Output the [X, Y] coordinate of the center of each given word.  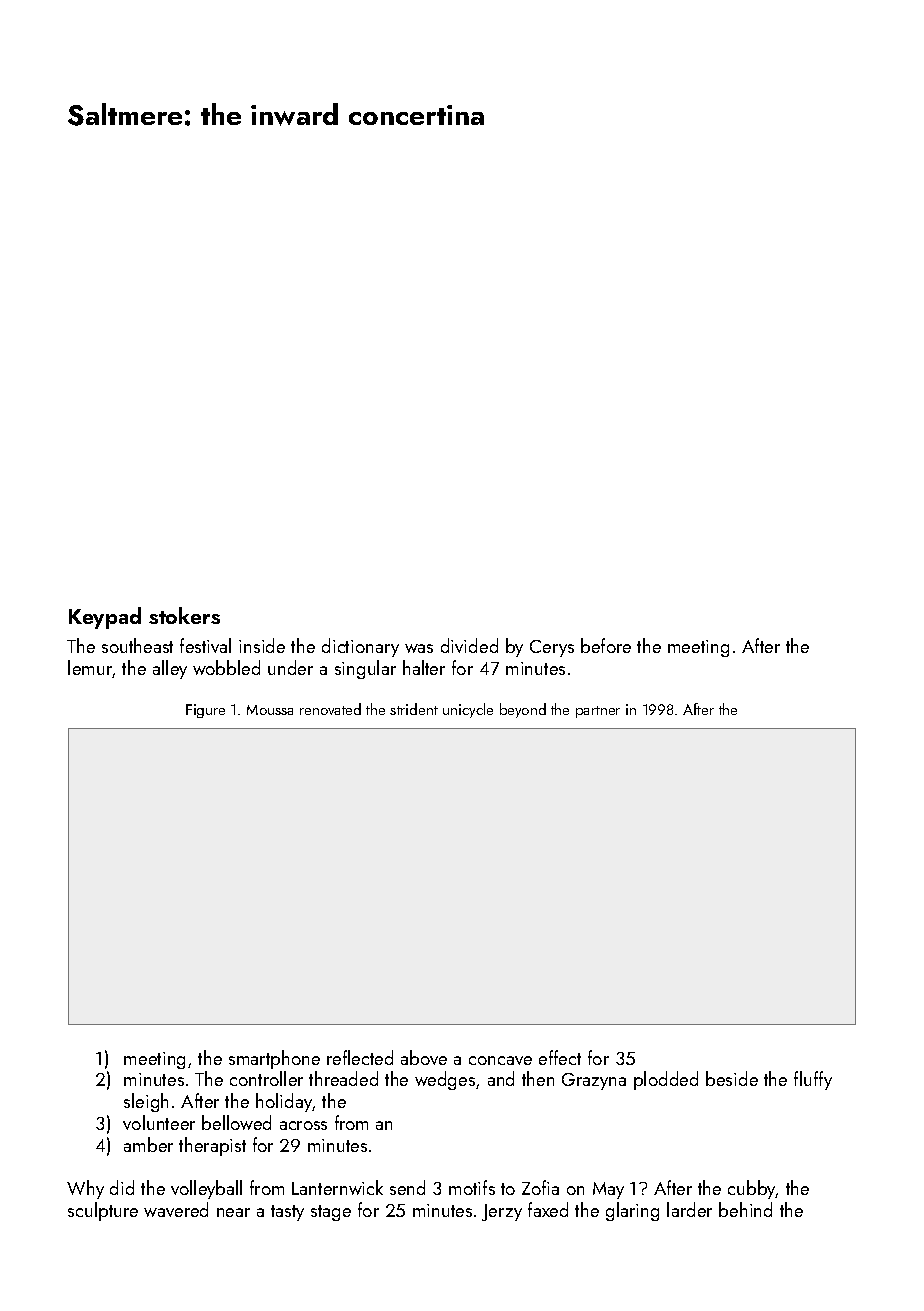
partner [598, 712]
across [303, 1125]
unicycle [468, 710]
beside [732, 1078]
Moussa [270, 710]
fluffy [813, 1080]
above [424, 1057]
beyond [523, 710]
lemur [90, 669]
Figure [205, 711]
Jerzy [502, 1212]
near [233, 1212]
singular [365, 669]
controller [266, 1078]
